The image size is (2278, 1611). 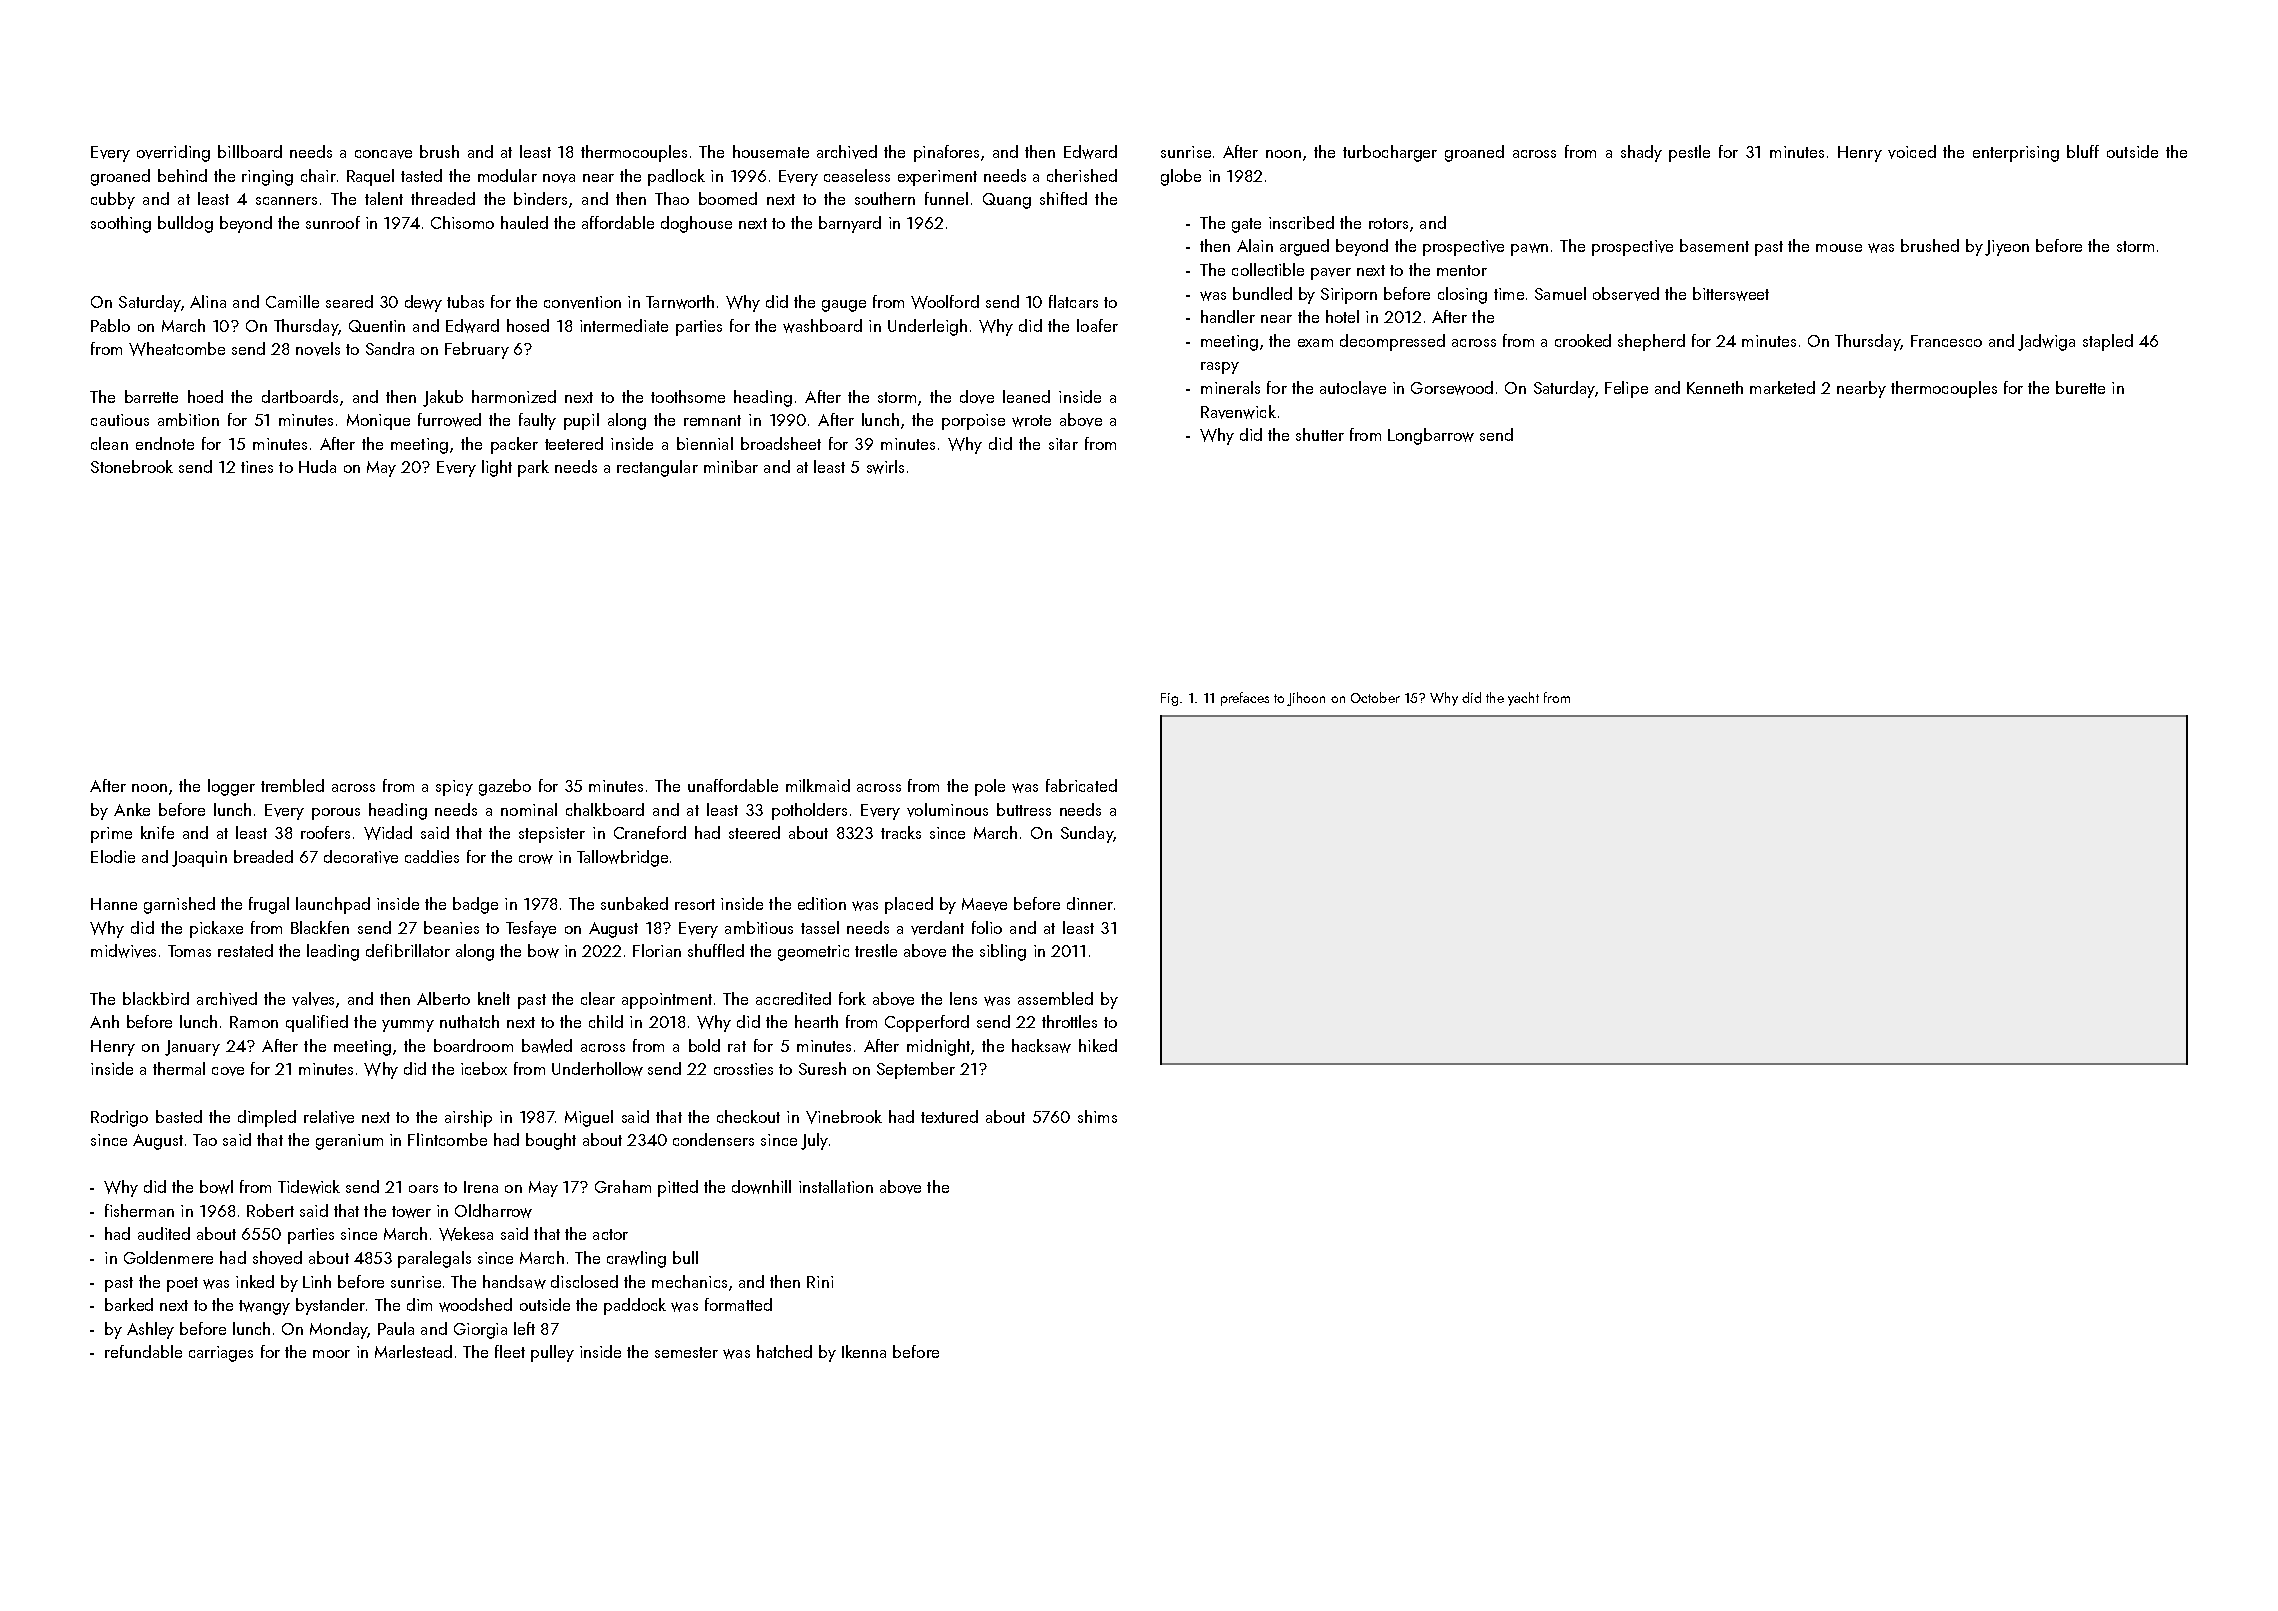 I want to click on hauled, so click(x=524, y=222).
